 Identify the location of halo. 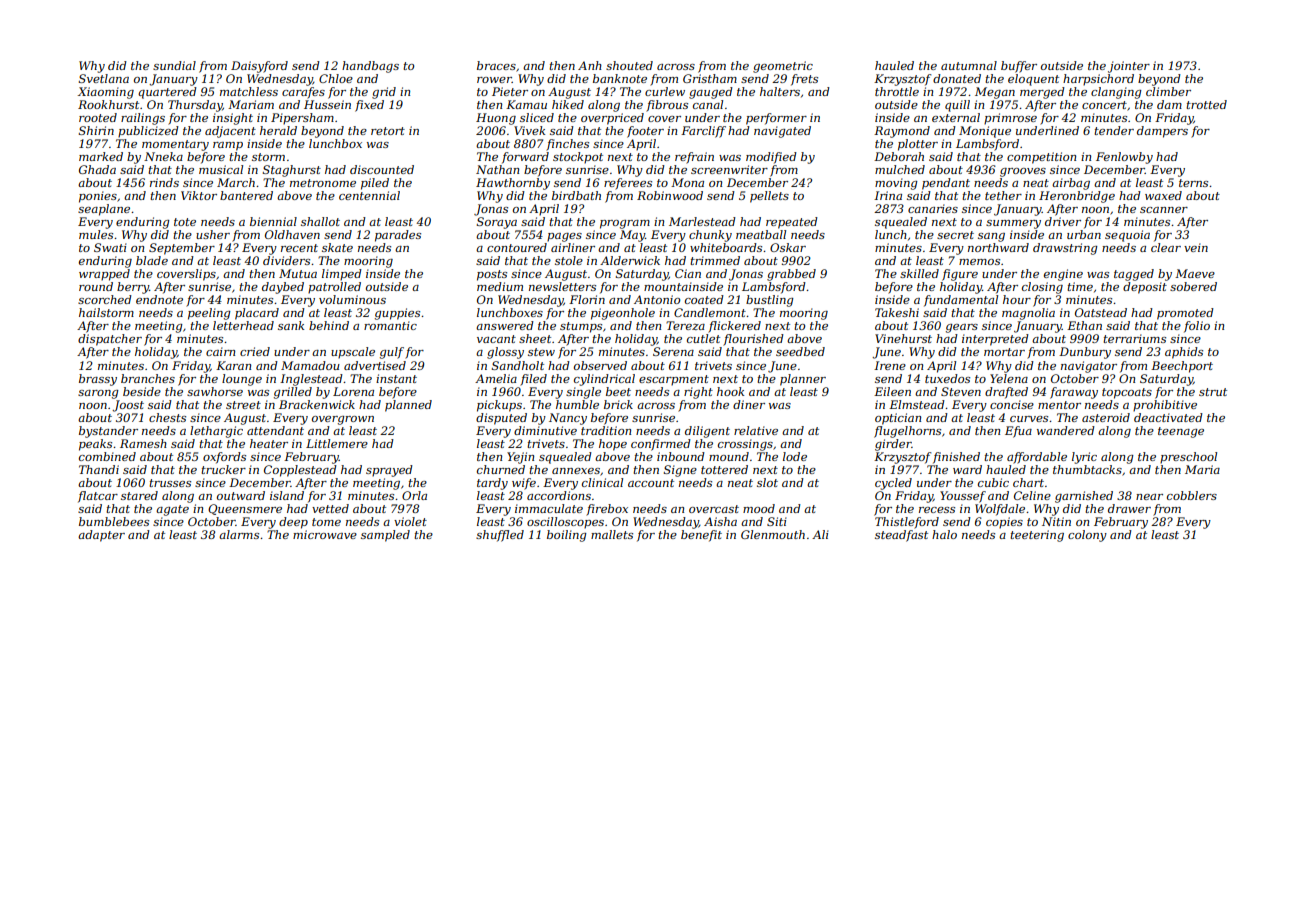
(944, 534).
